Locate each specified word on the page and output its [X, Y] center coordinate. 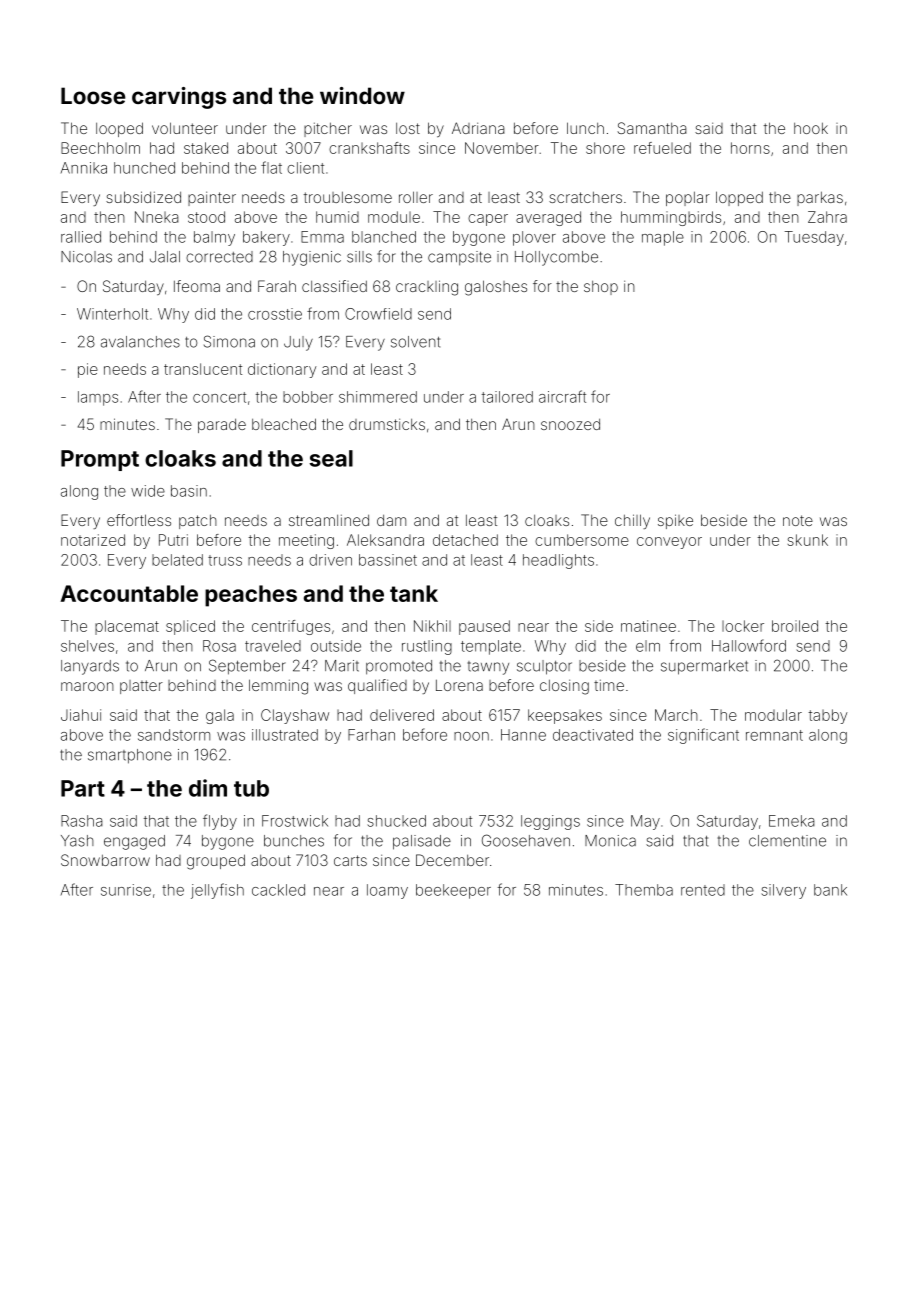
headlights [558, 561]
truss [225, 560]
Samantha [652, 128]
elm [648, 646]
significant [703, 736]
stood [206, 217]
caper [488, 220]
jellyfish [217, 891]
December [452, 860]
